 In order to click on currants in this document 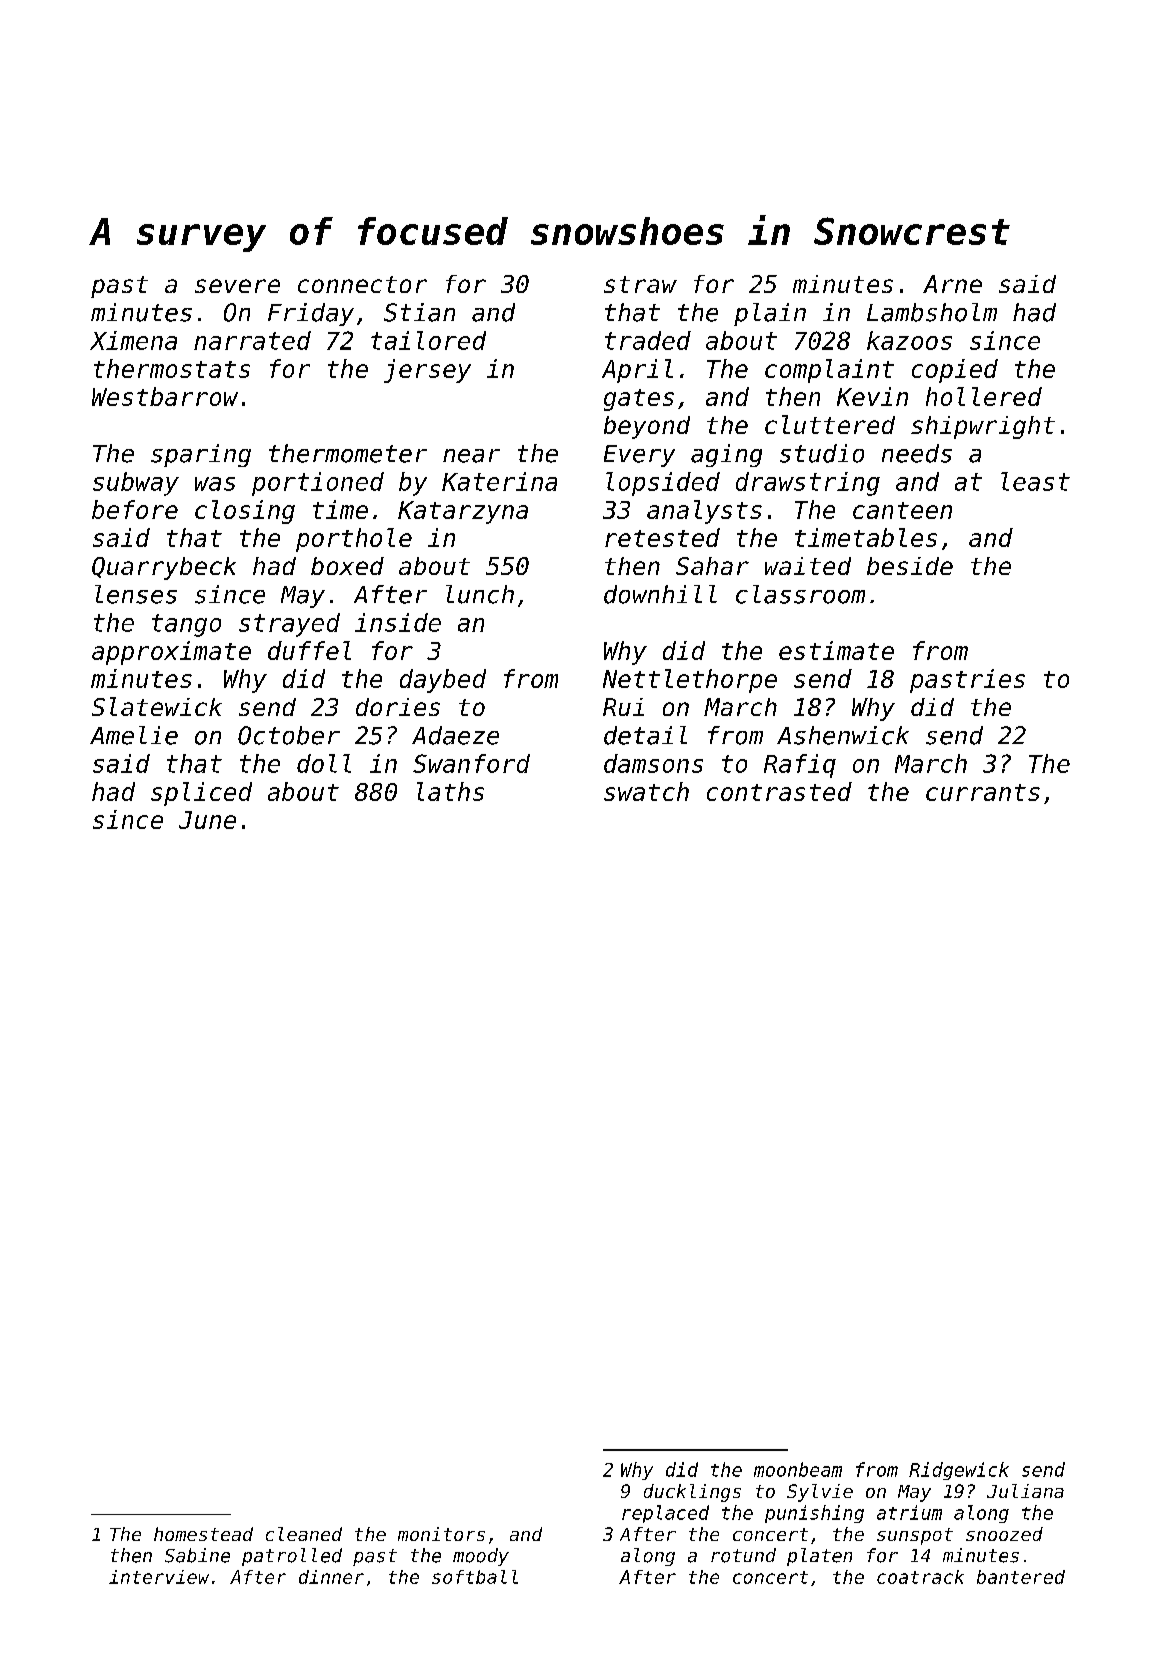, I will do `click(983, 792)`.
